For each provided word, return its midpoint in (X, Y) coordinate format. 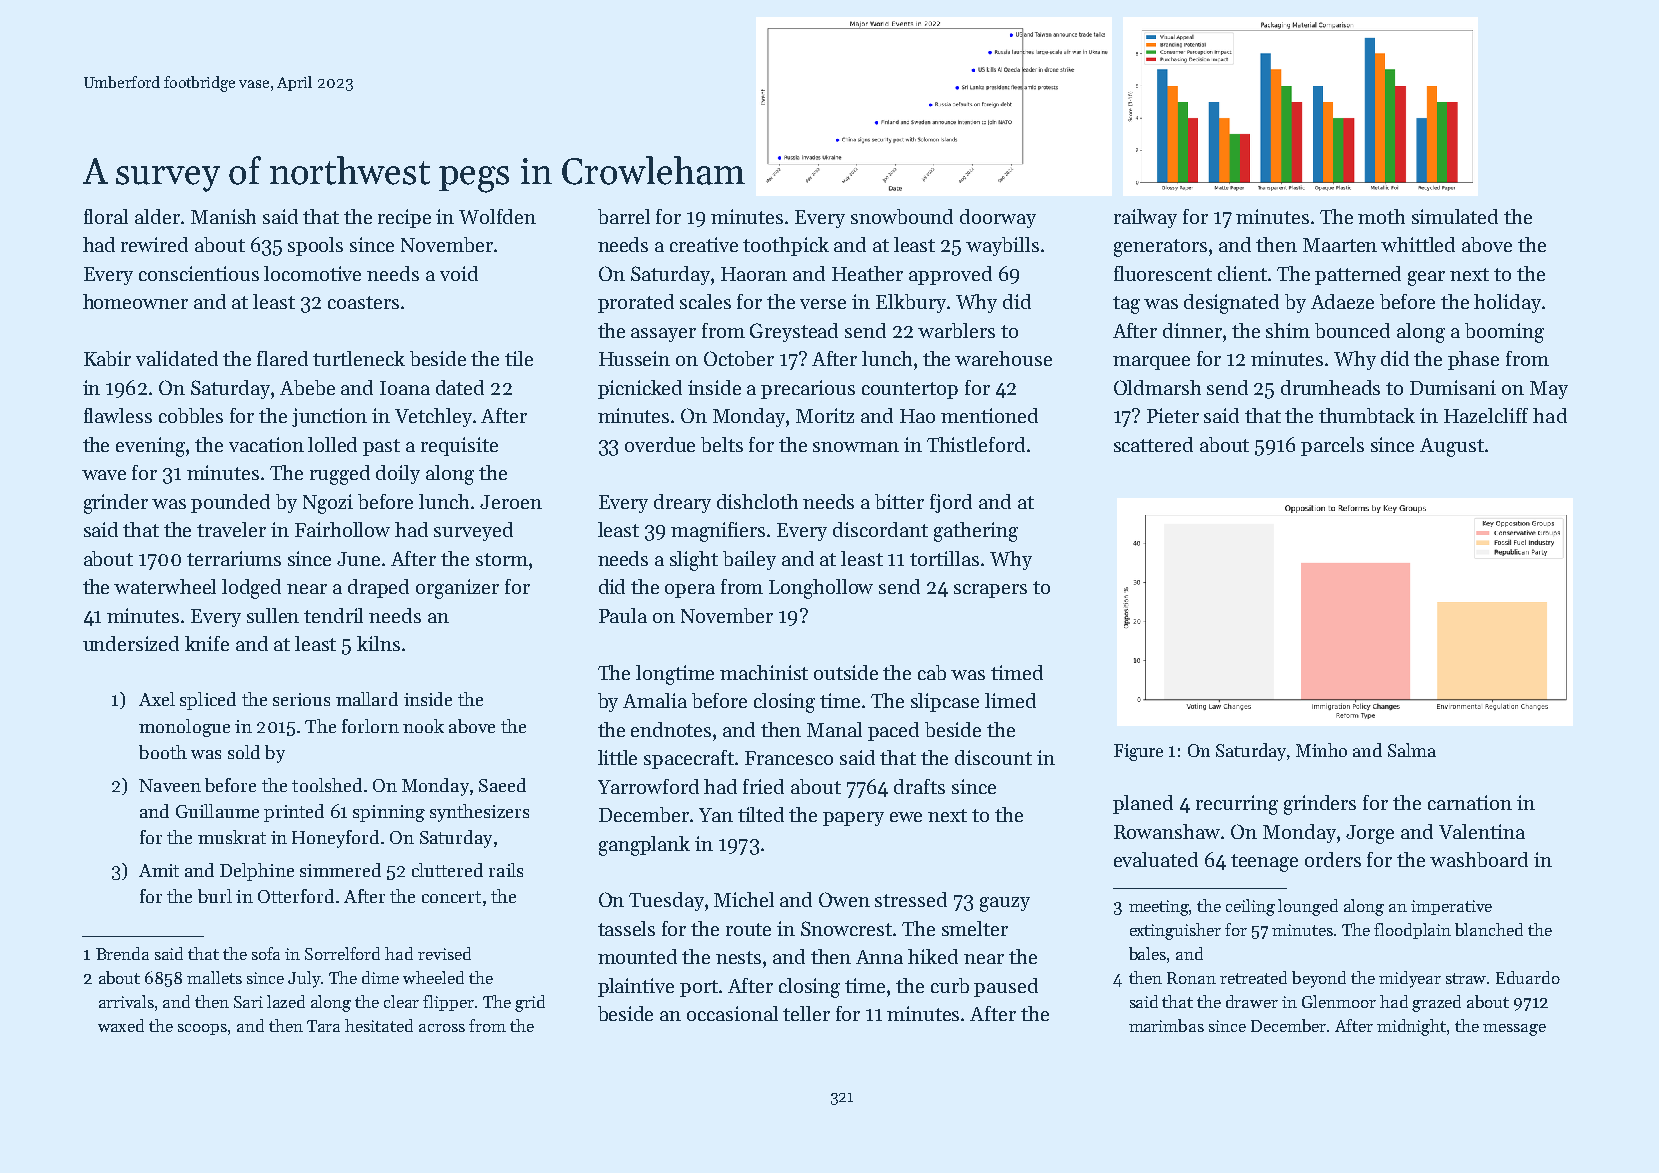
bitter (899, 501)
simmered (340, 870)
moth (1381, 216)
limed (1010, 700)
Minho (1321, 750)
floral (106, 216)
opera (690, 591)
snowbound (902, 216)
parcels (1332, 446)
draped (378, 588)
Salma (1412, 750)
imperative (1451, 907)
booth (163, 752)
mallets (214, 977)
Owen (844, 899)
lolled (332, 444)
